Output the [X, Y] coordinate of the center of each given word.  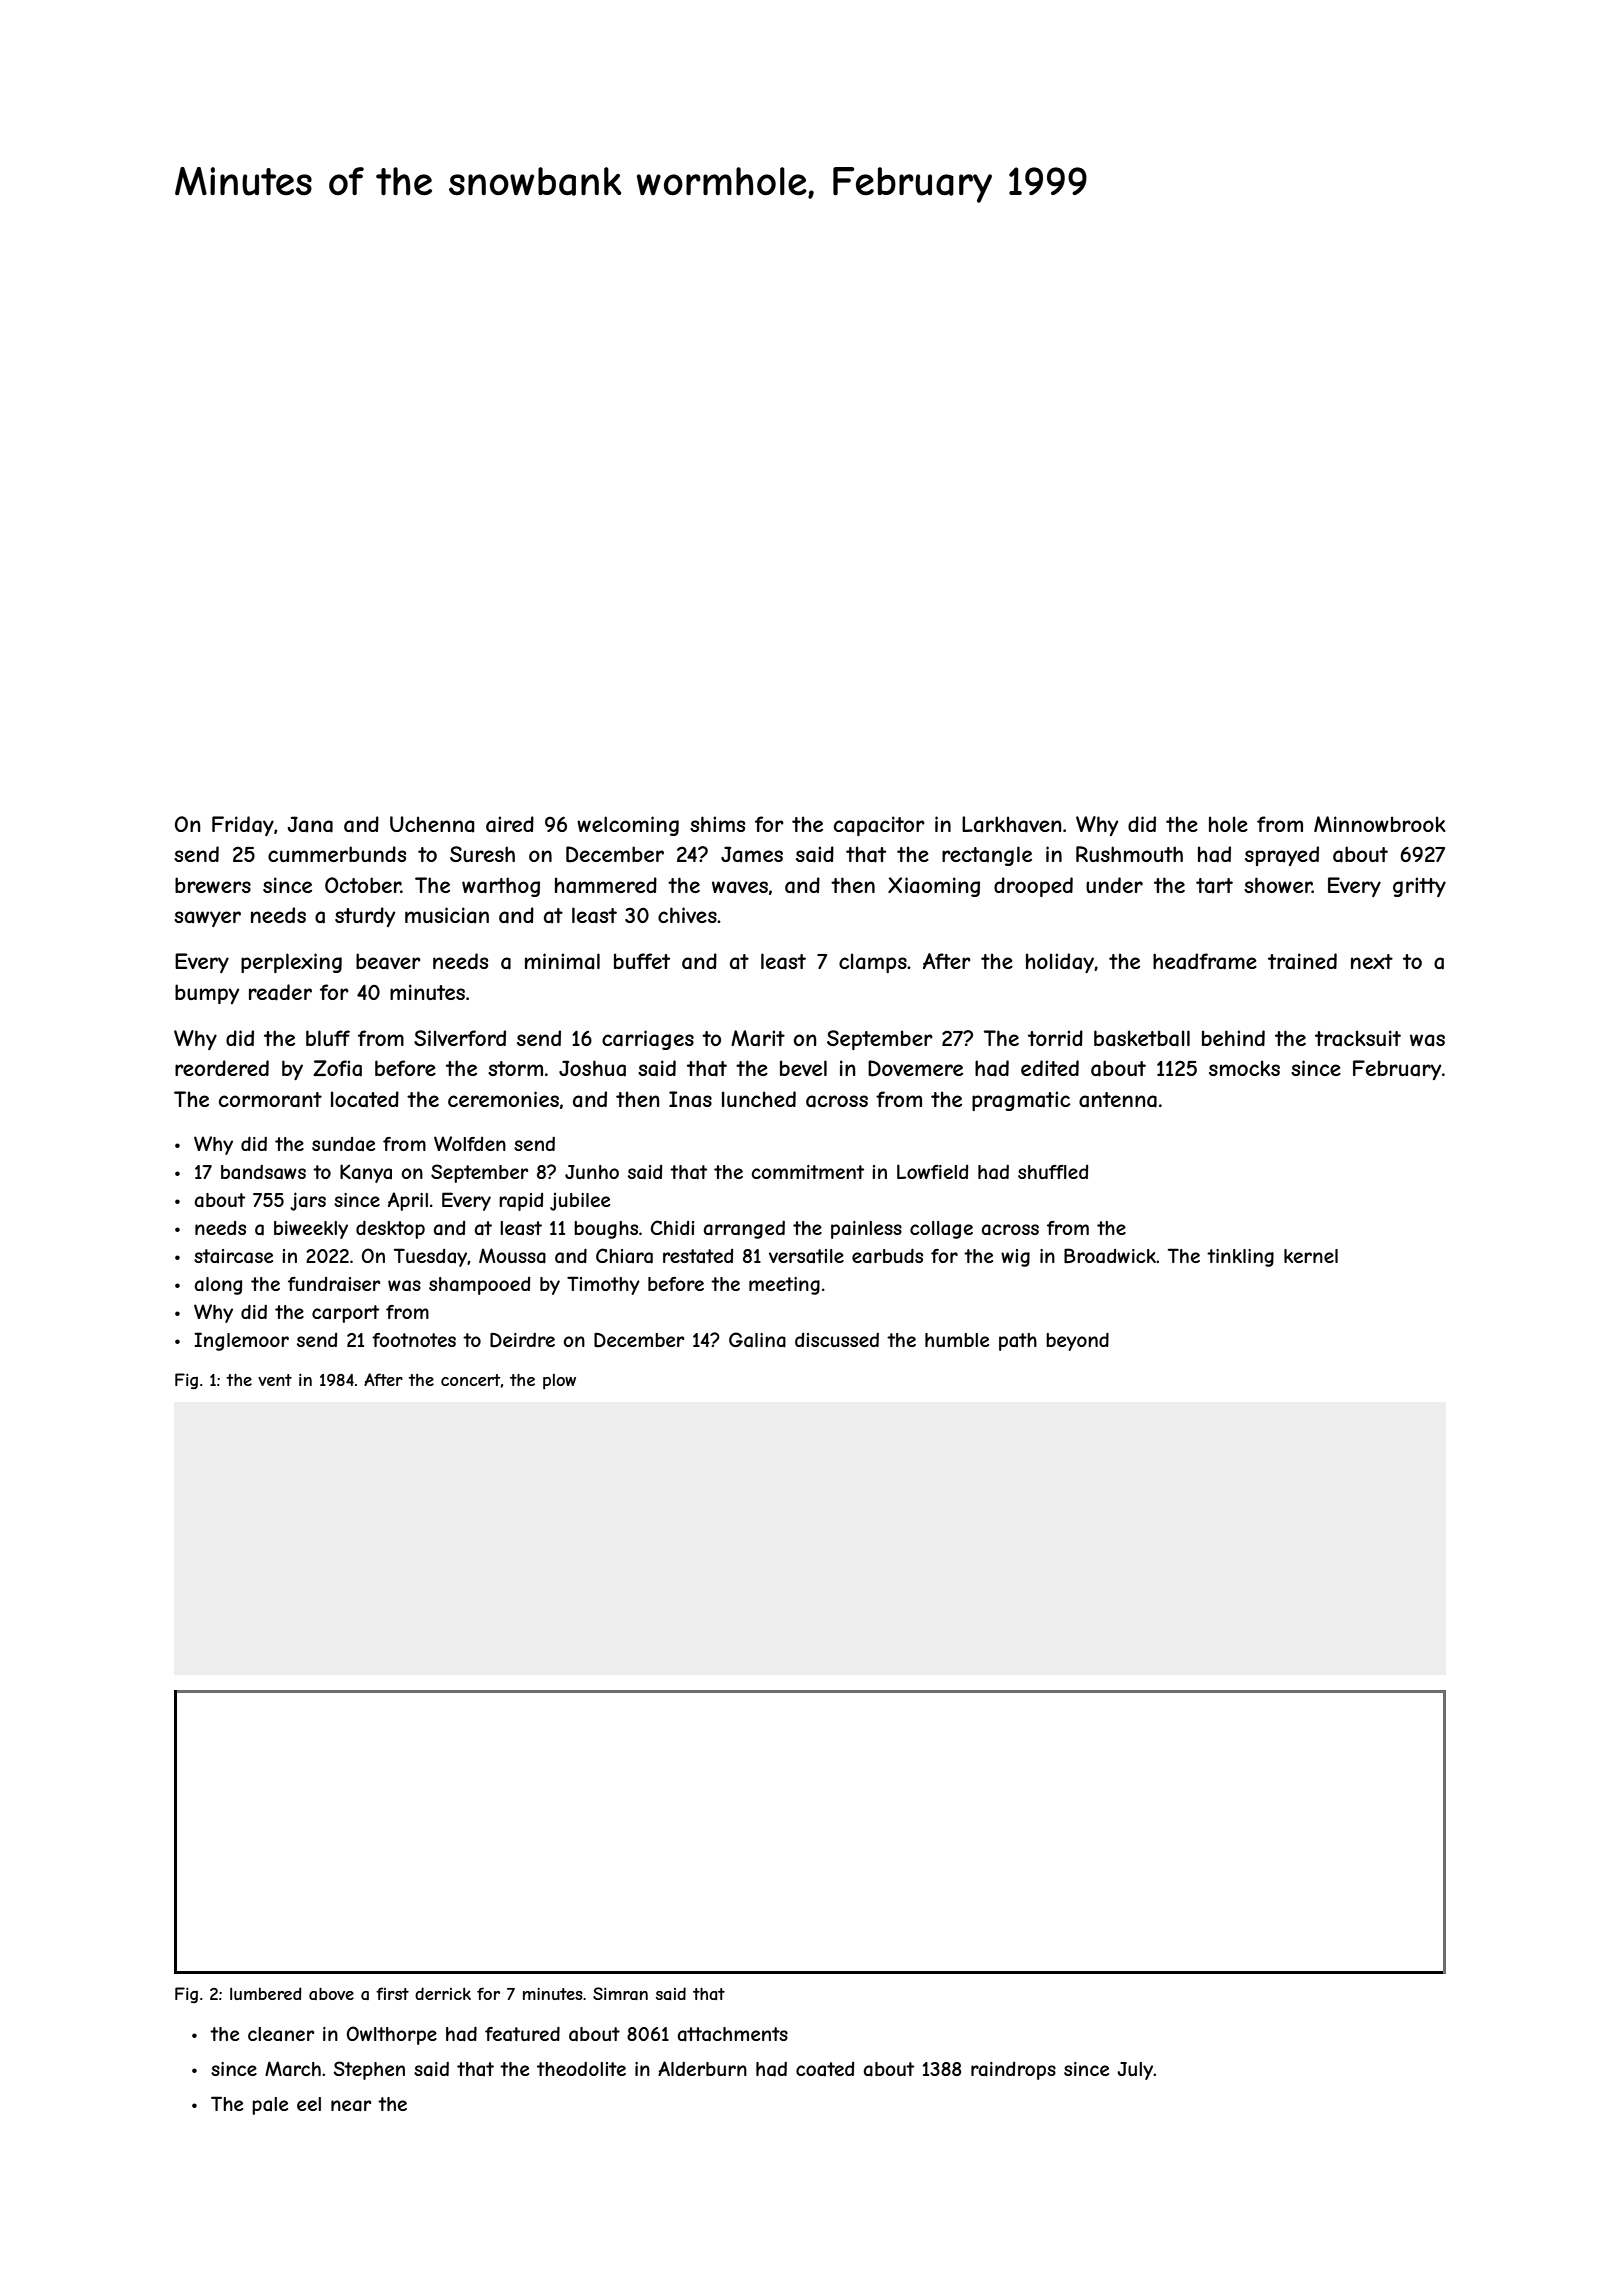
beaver [388, 961]
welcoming [628, 826]
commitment [807, 1172]
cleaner [281, 2034]
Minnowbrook [1380, 824]
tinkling [1240, 1258]
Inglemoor [241, 1341]
